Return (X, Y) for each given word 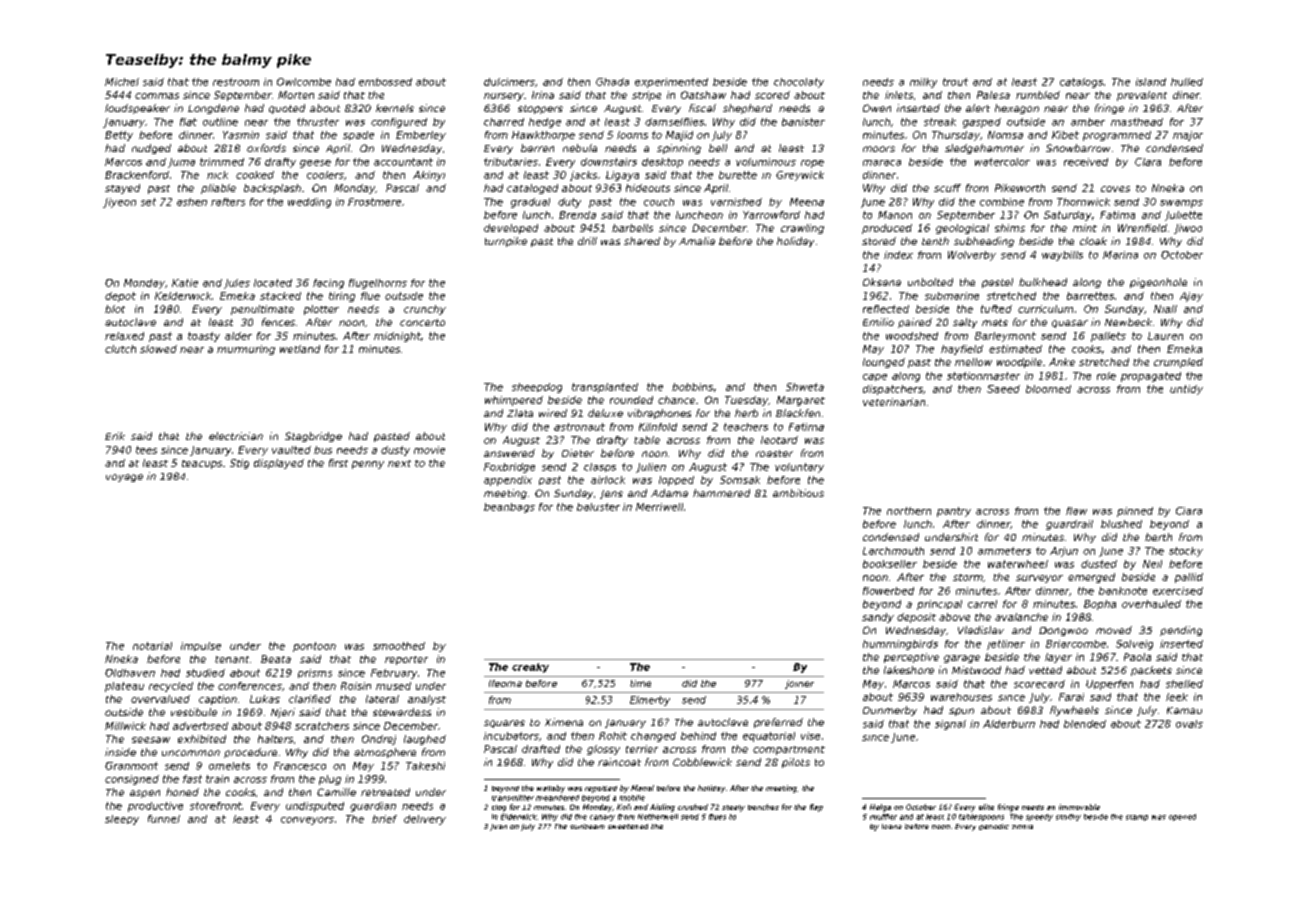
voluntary (799, 468)
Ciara (1189, 511)
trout (955, 82)
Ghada (612, 82)
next (399, 463)
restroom (236, 82)
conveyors (307, 821)
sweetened (628, 826)
